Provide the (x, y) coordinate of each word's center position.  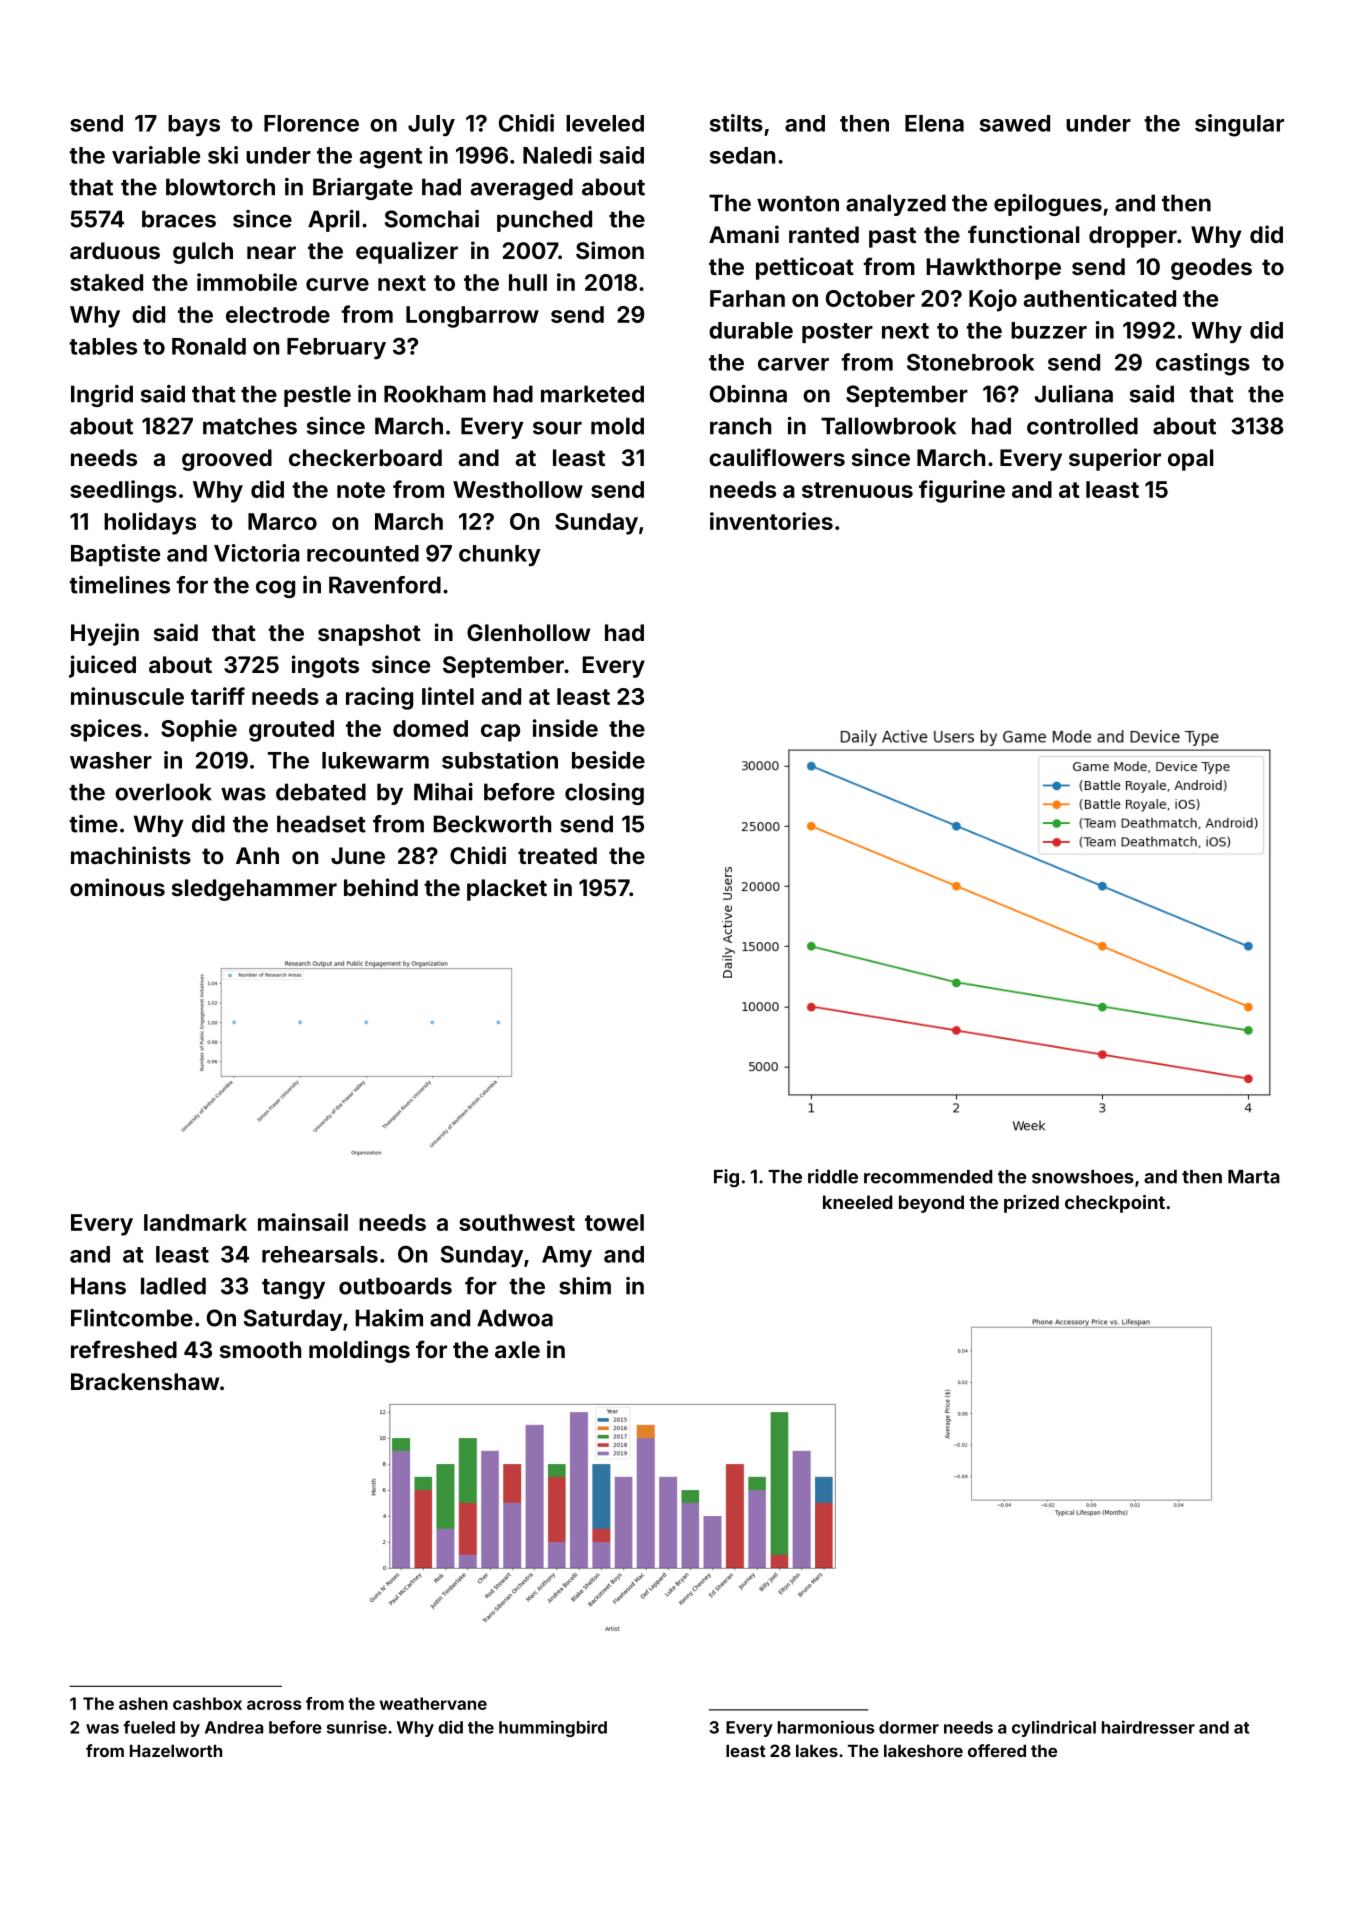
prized (1031, 1204)
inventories (771, 521)
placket (507, 890)
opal (1191, 460)
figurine (962, 491)
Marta (1254, 1177)
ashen (143, 1703)
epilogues (1048, 205)
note (361, 490)
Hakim (389, 1318)
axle (517, 1349)
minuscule (127, 696)
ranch (740, 426)
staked (106, 282)
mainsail (303, 1222)
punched (544, 221)
